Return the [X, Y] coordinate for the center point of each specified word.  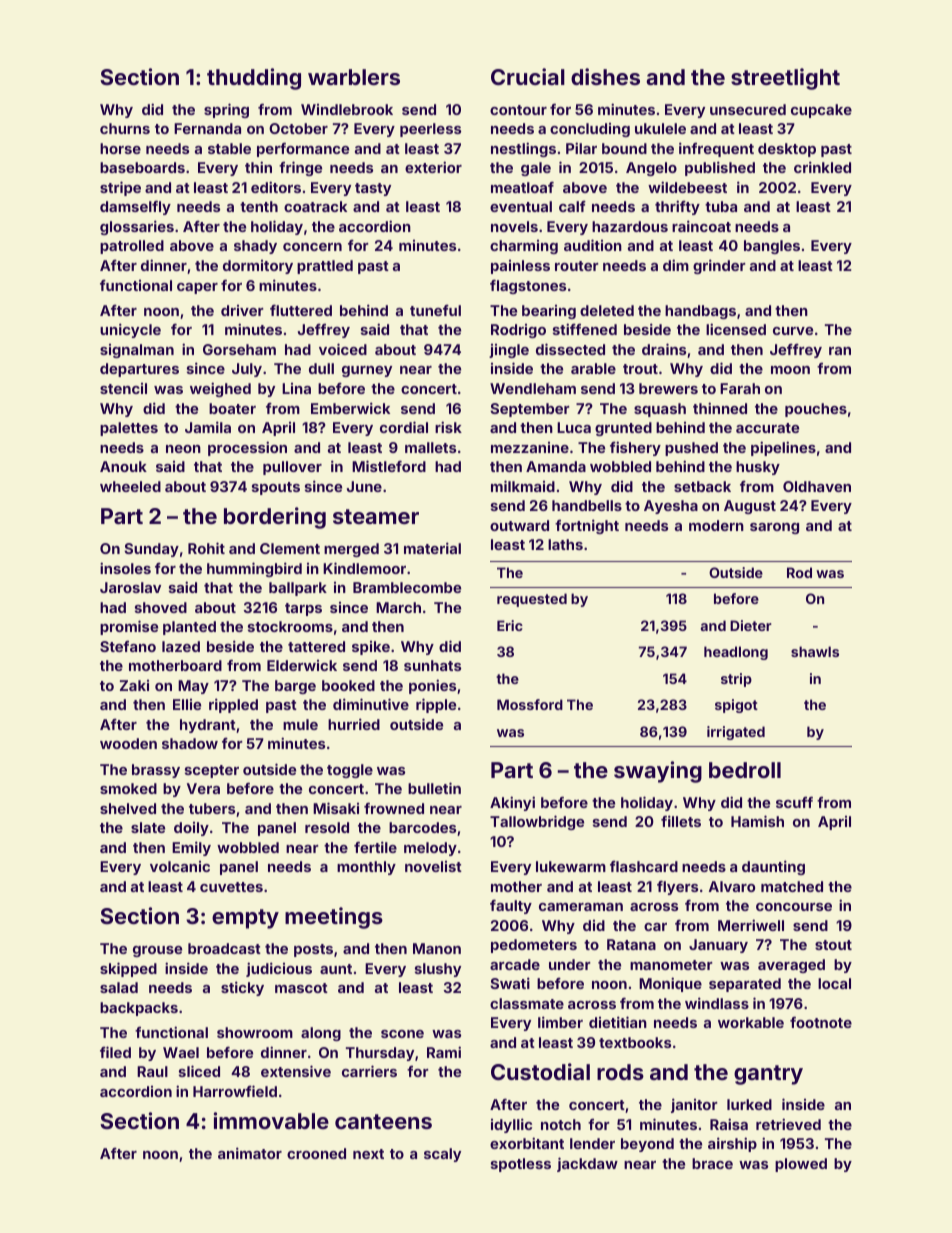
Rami [444, 1052]
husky [758, 468]
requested [532, 600]
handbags [700, 312]
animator [250, 1153]
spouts [276, 488]
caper [197, 288]
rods [620, 1072]
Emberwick [350, 408]
